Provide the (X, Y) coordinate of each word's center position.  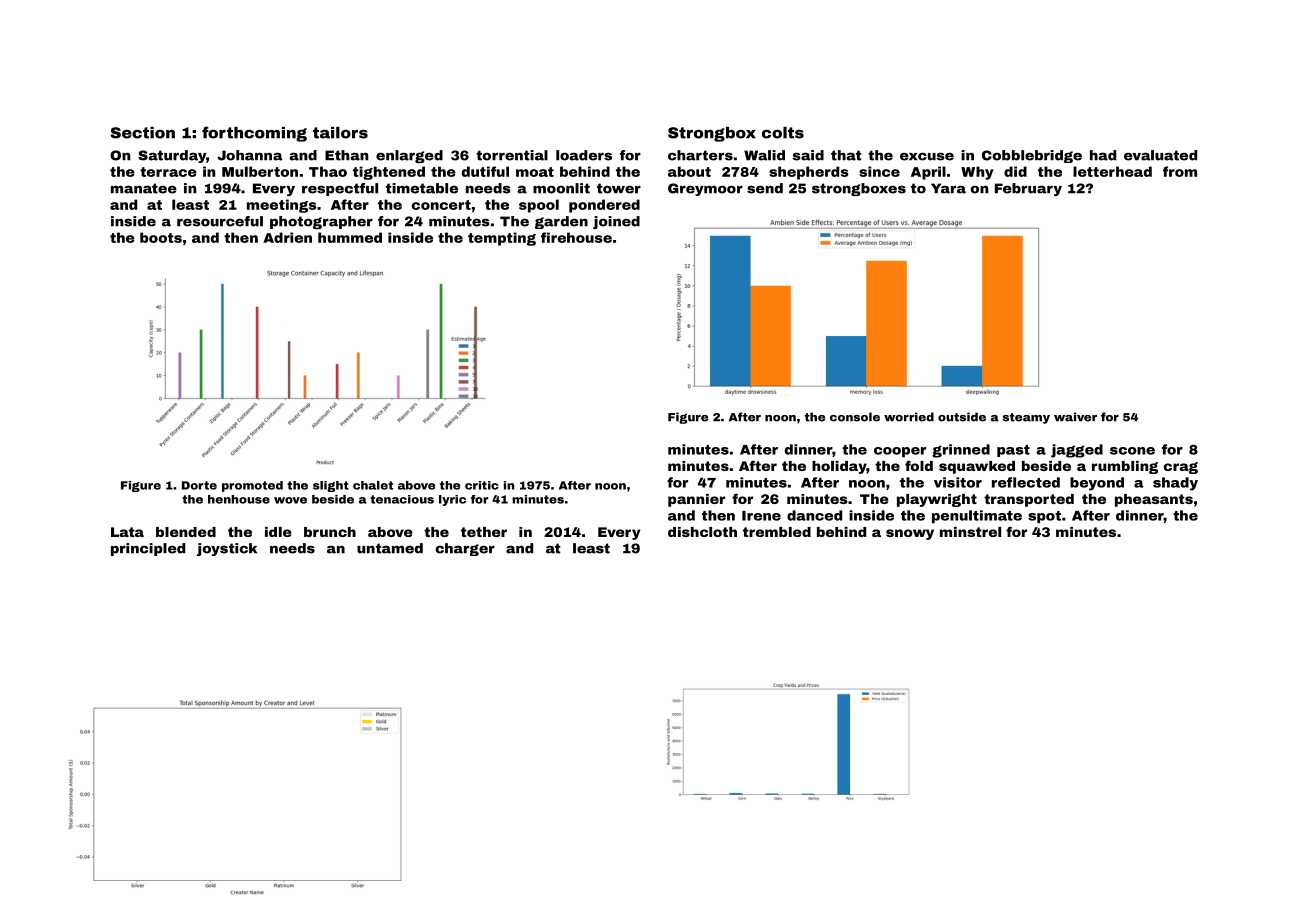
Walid (764, 155)
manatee (144, 188)
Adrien (287, 237)
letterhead (1112, 171)
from (1180, 171)
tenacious (402, 499)
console (855, 417)
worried (909, 417)
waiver (1075, 417)
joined (616, 222)
